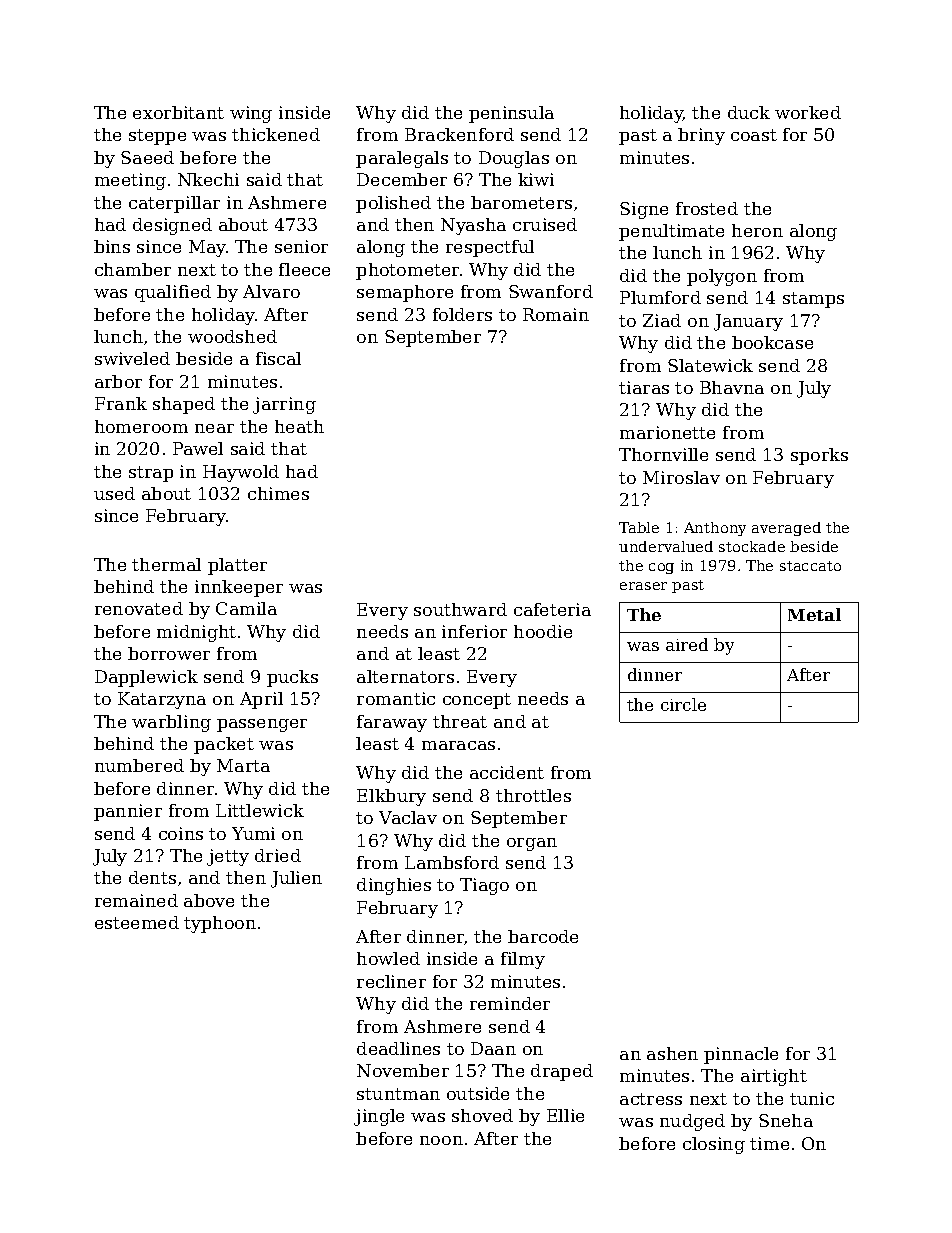 This screenshot has height=1233, width=952. Describe the element at coordinates (477, 701) in the screenshot. I see `concept` at that location.
